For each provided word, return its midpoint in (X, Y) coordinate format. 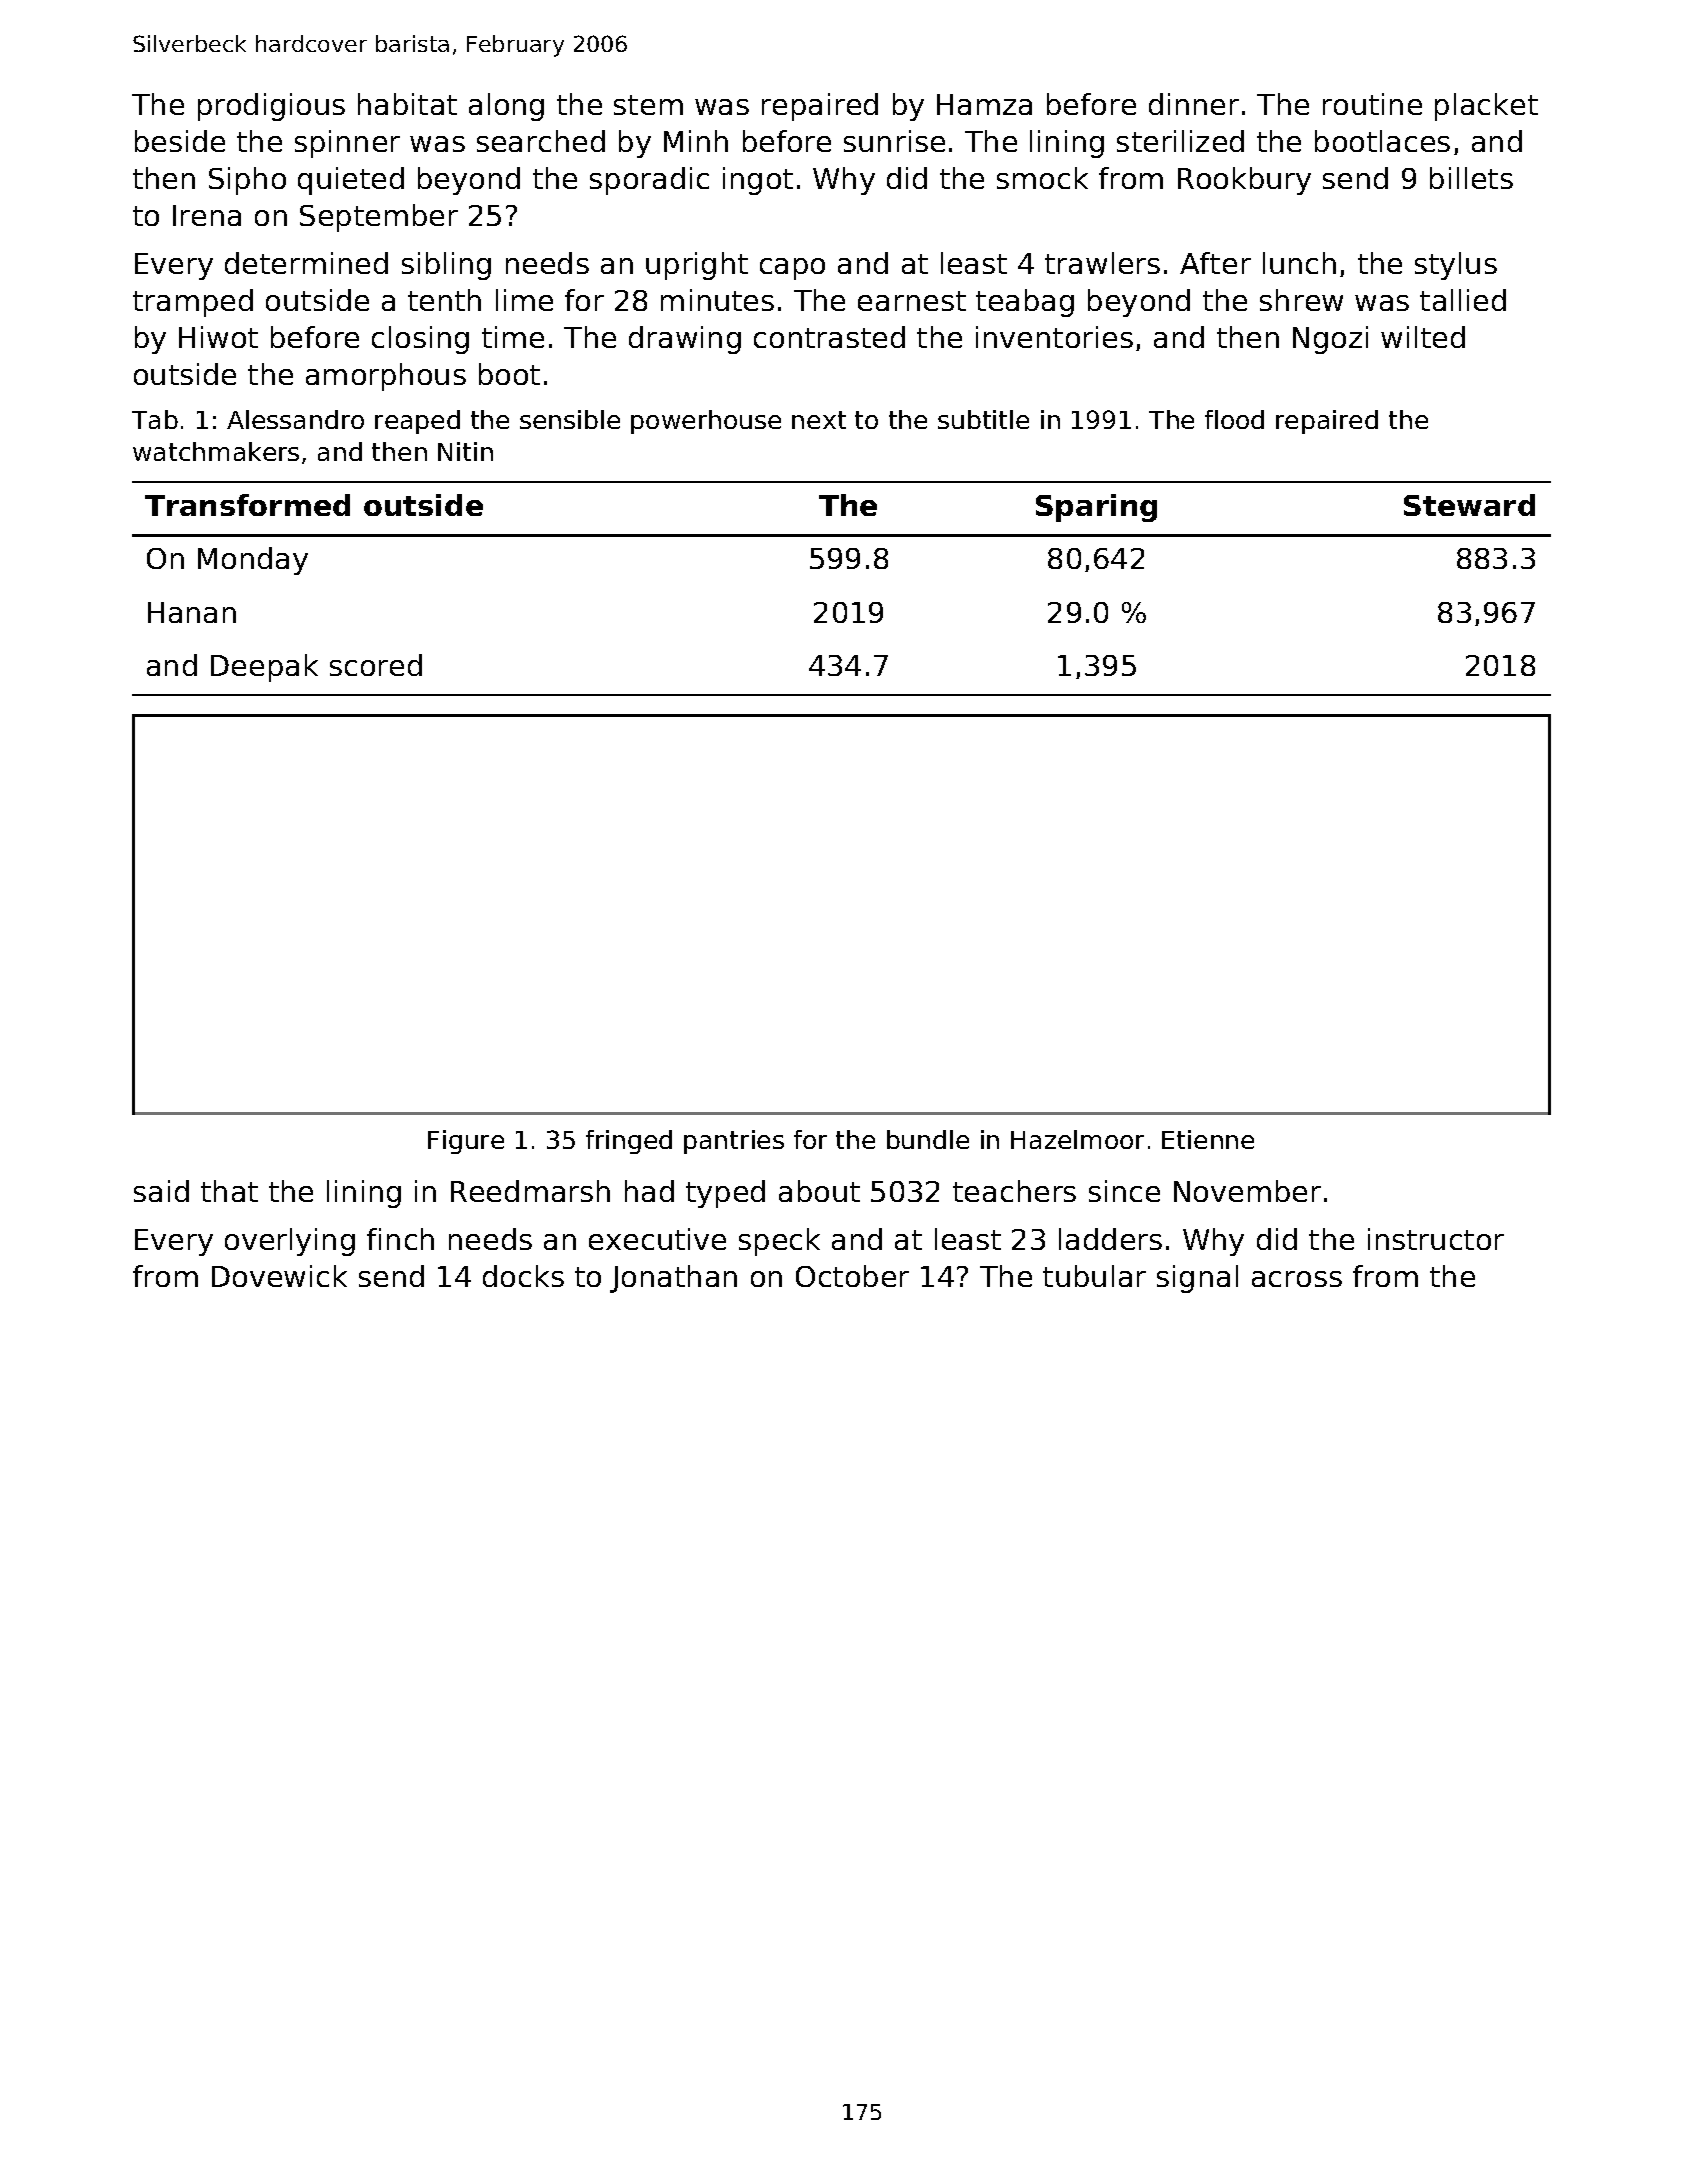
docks (523, 1276)
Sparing (1096, 508)
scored (376, 665)
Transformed (247, 505)
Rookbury (1244, 181)
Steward (1469, 505)
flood (1234, 419)
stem (648, 105)
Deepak (264, 668)
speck (779, 1242)
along (506, 107)
